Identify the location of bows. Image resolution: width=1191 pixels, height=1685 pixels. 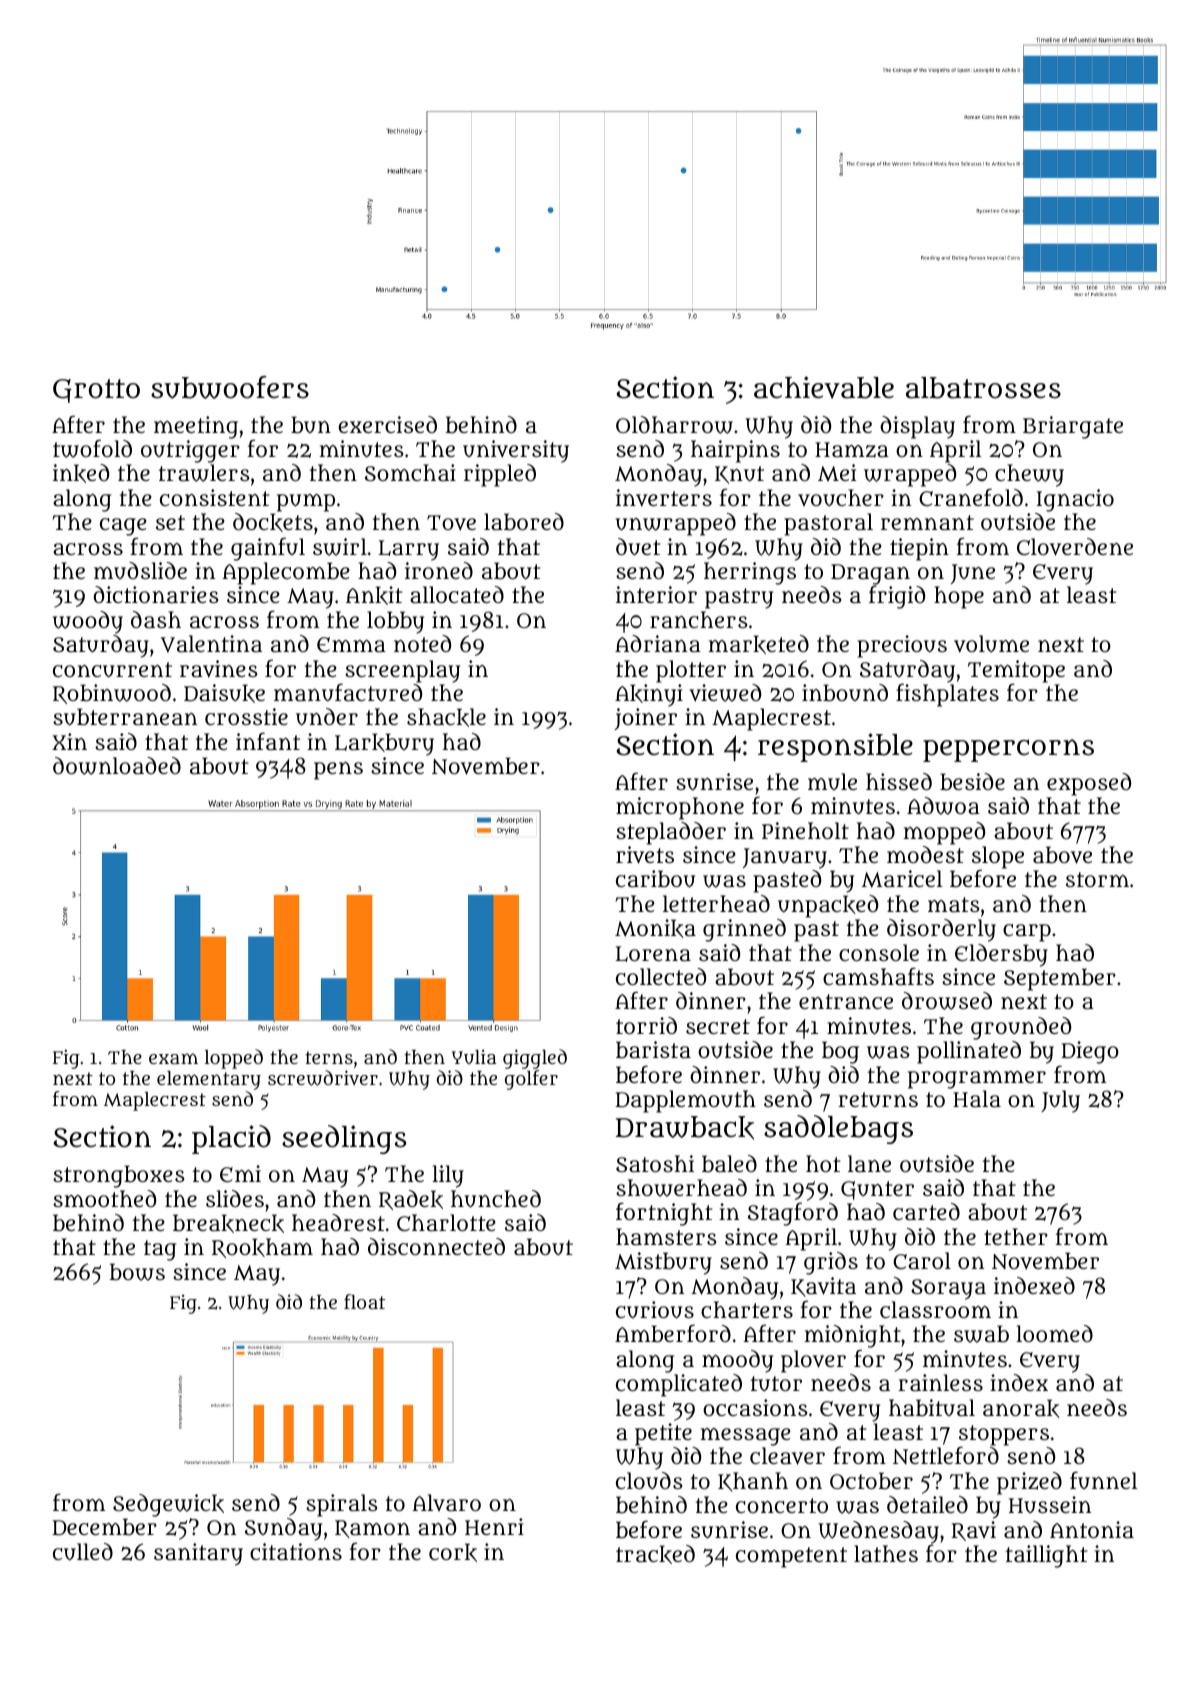
(137, 1272).
